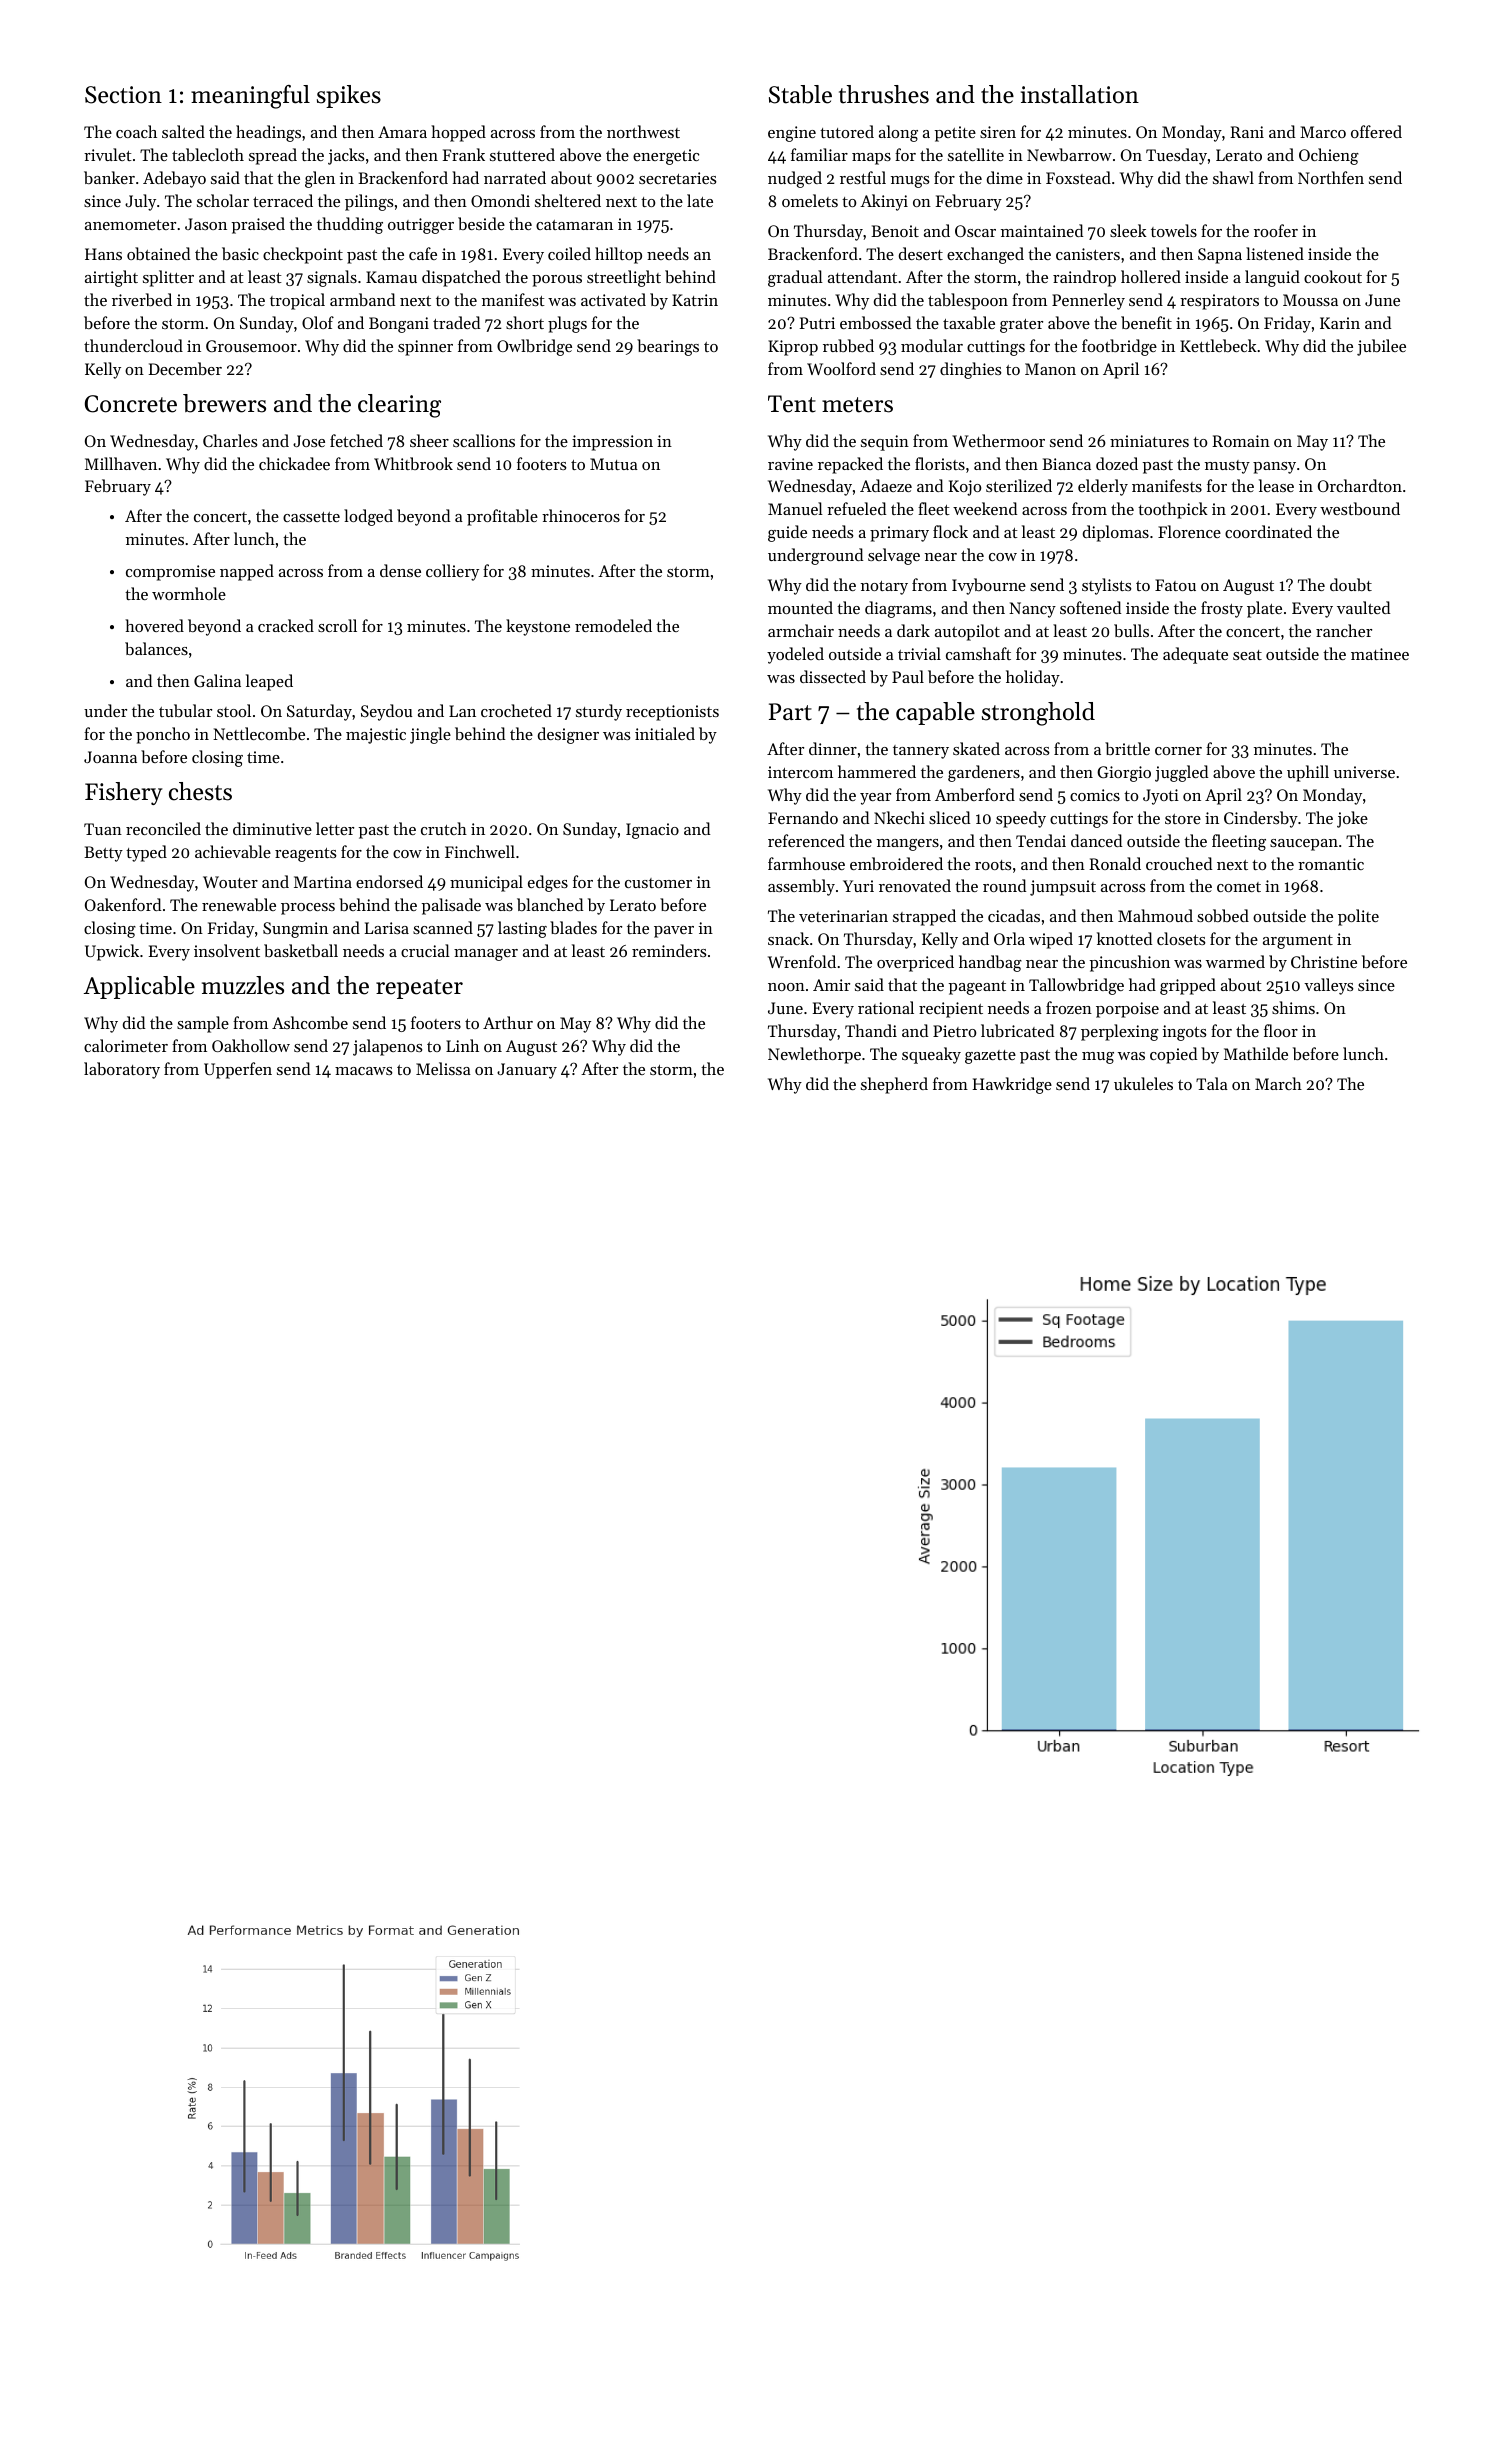 This document has height=2464, width=1496. What do you see at coordinates (800, 94) in the document?
I see `Stable` at bounding box center [800, 94].
